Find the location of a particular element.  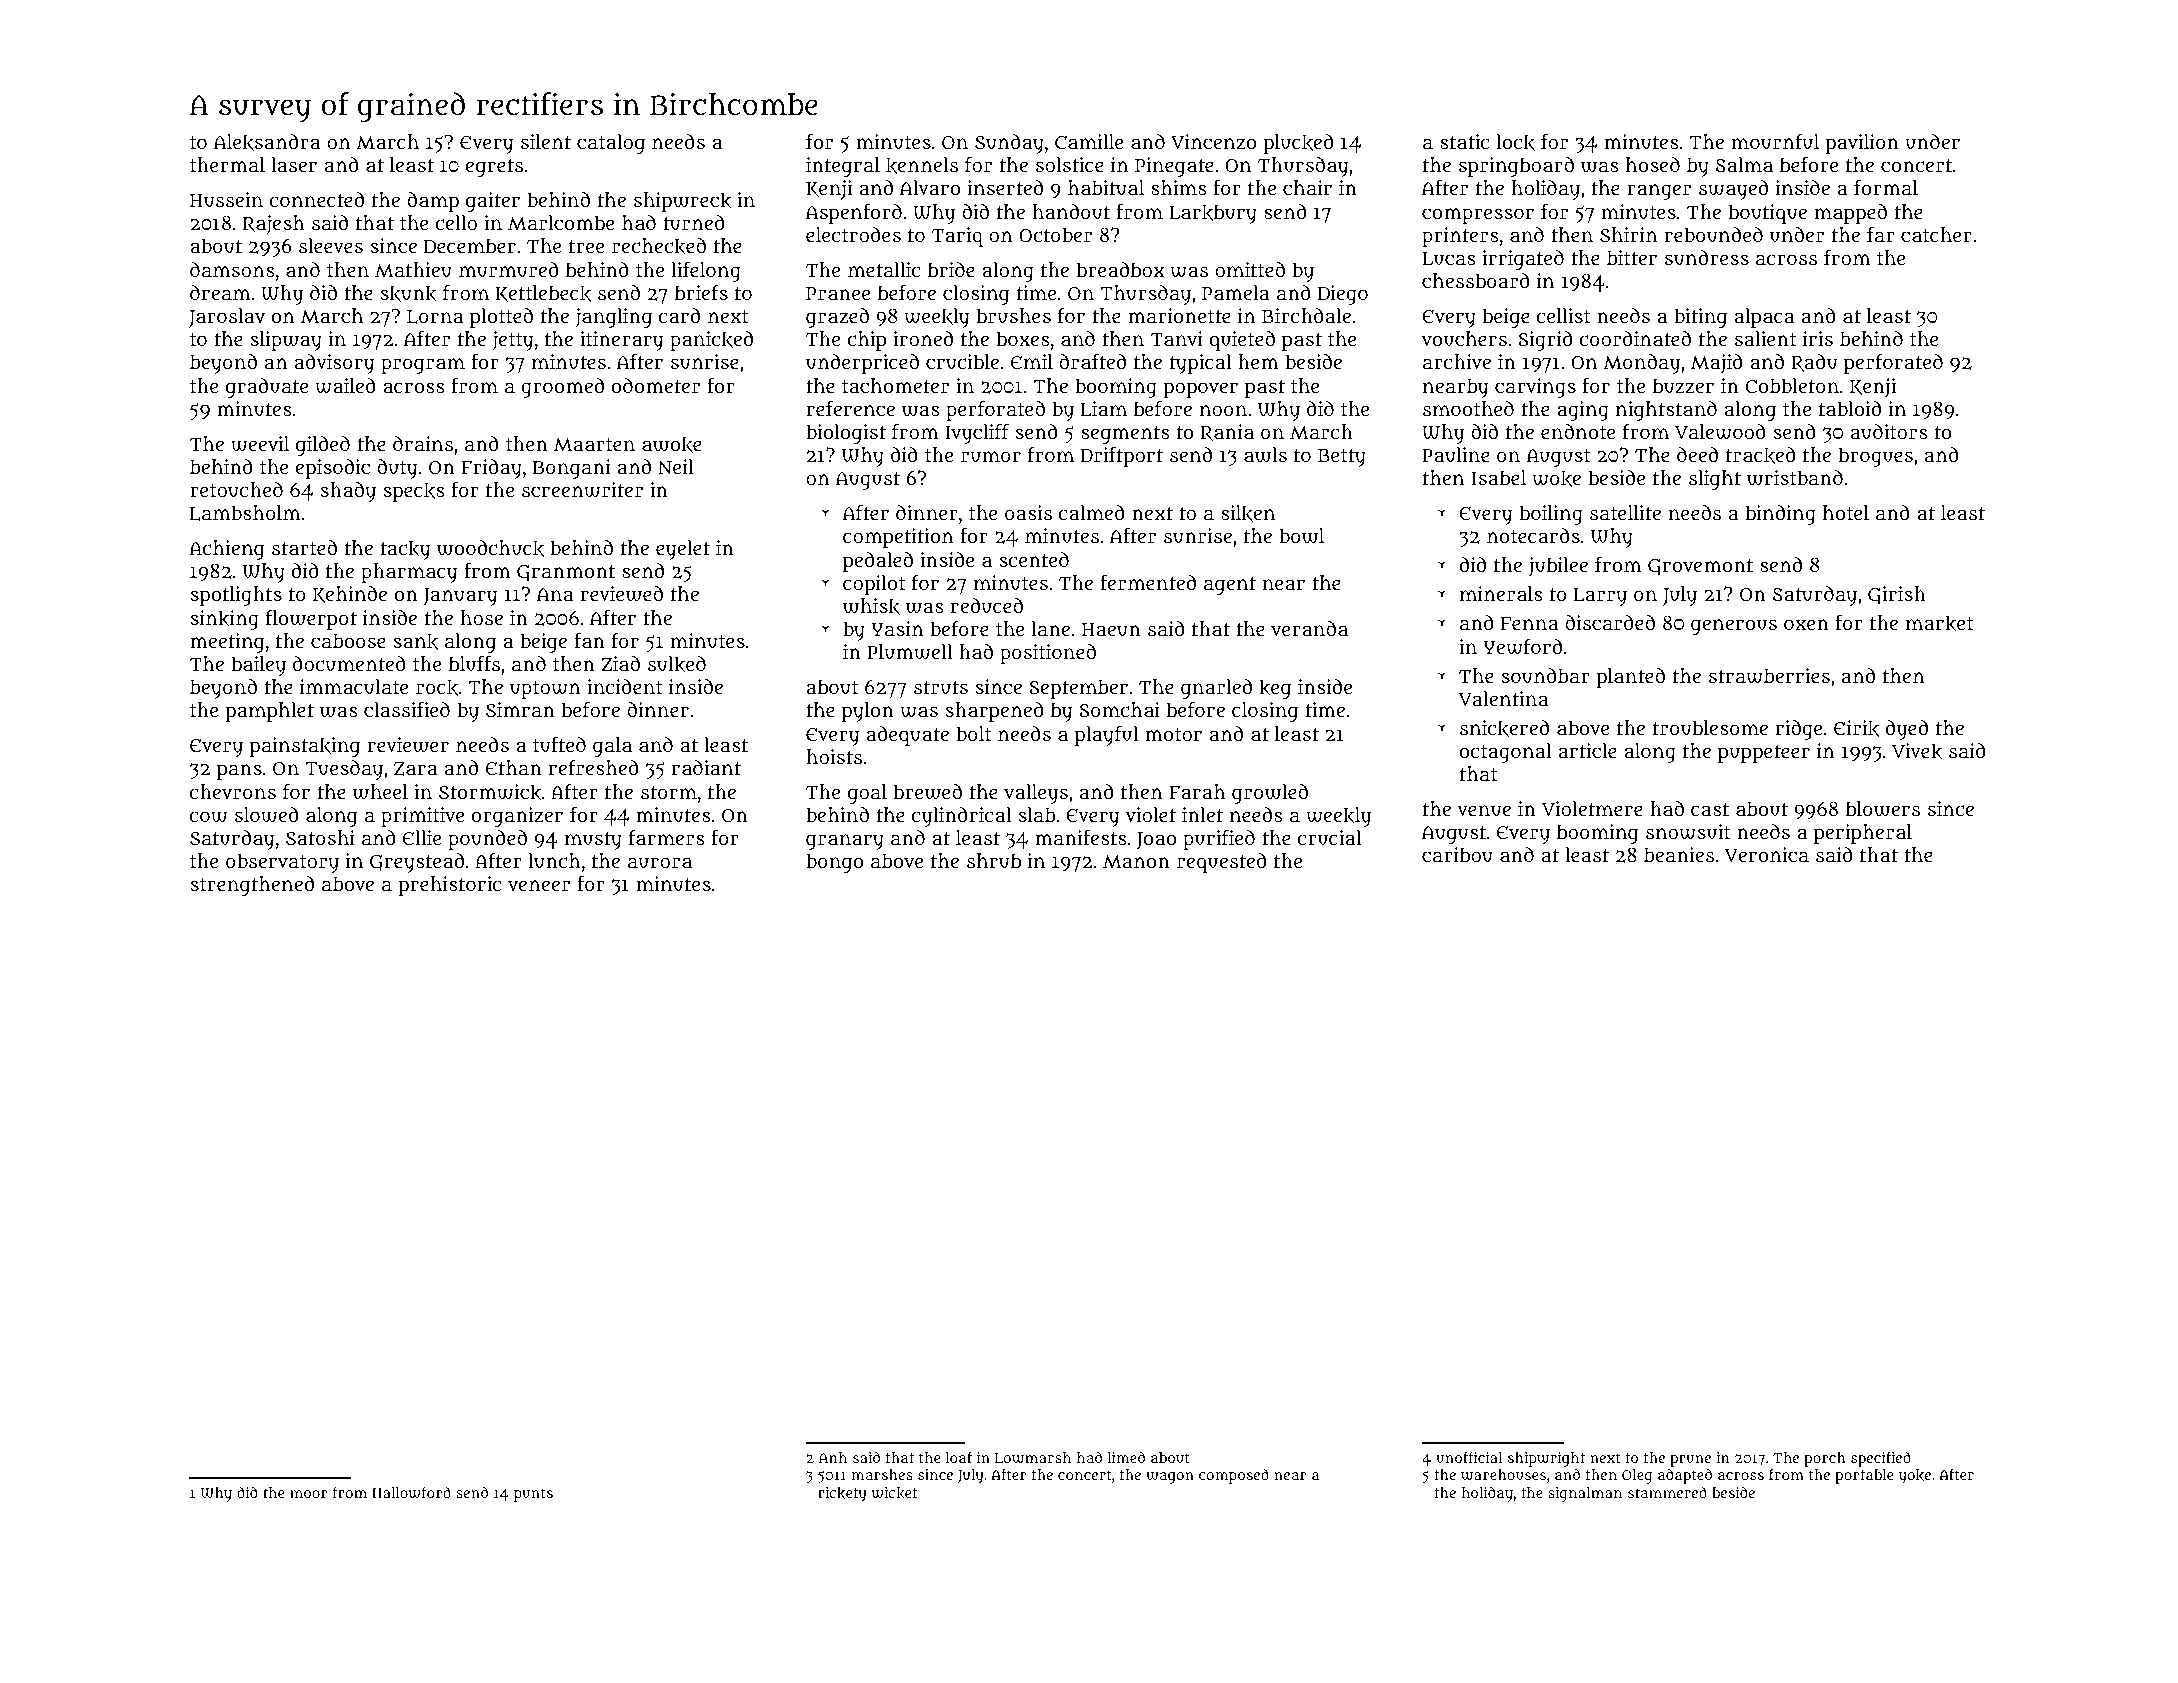

Veronica is located at coordinates (1767, 855).
